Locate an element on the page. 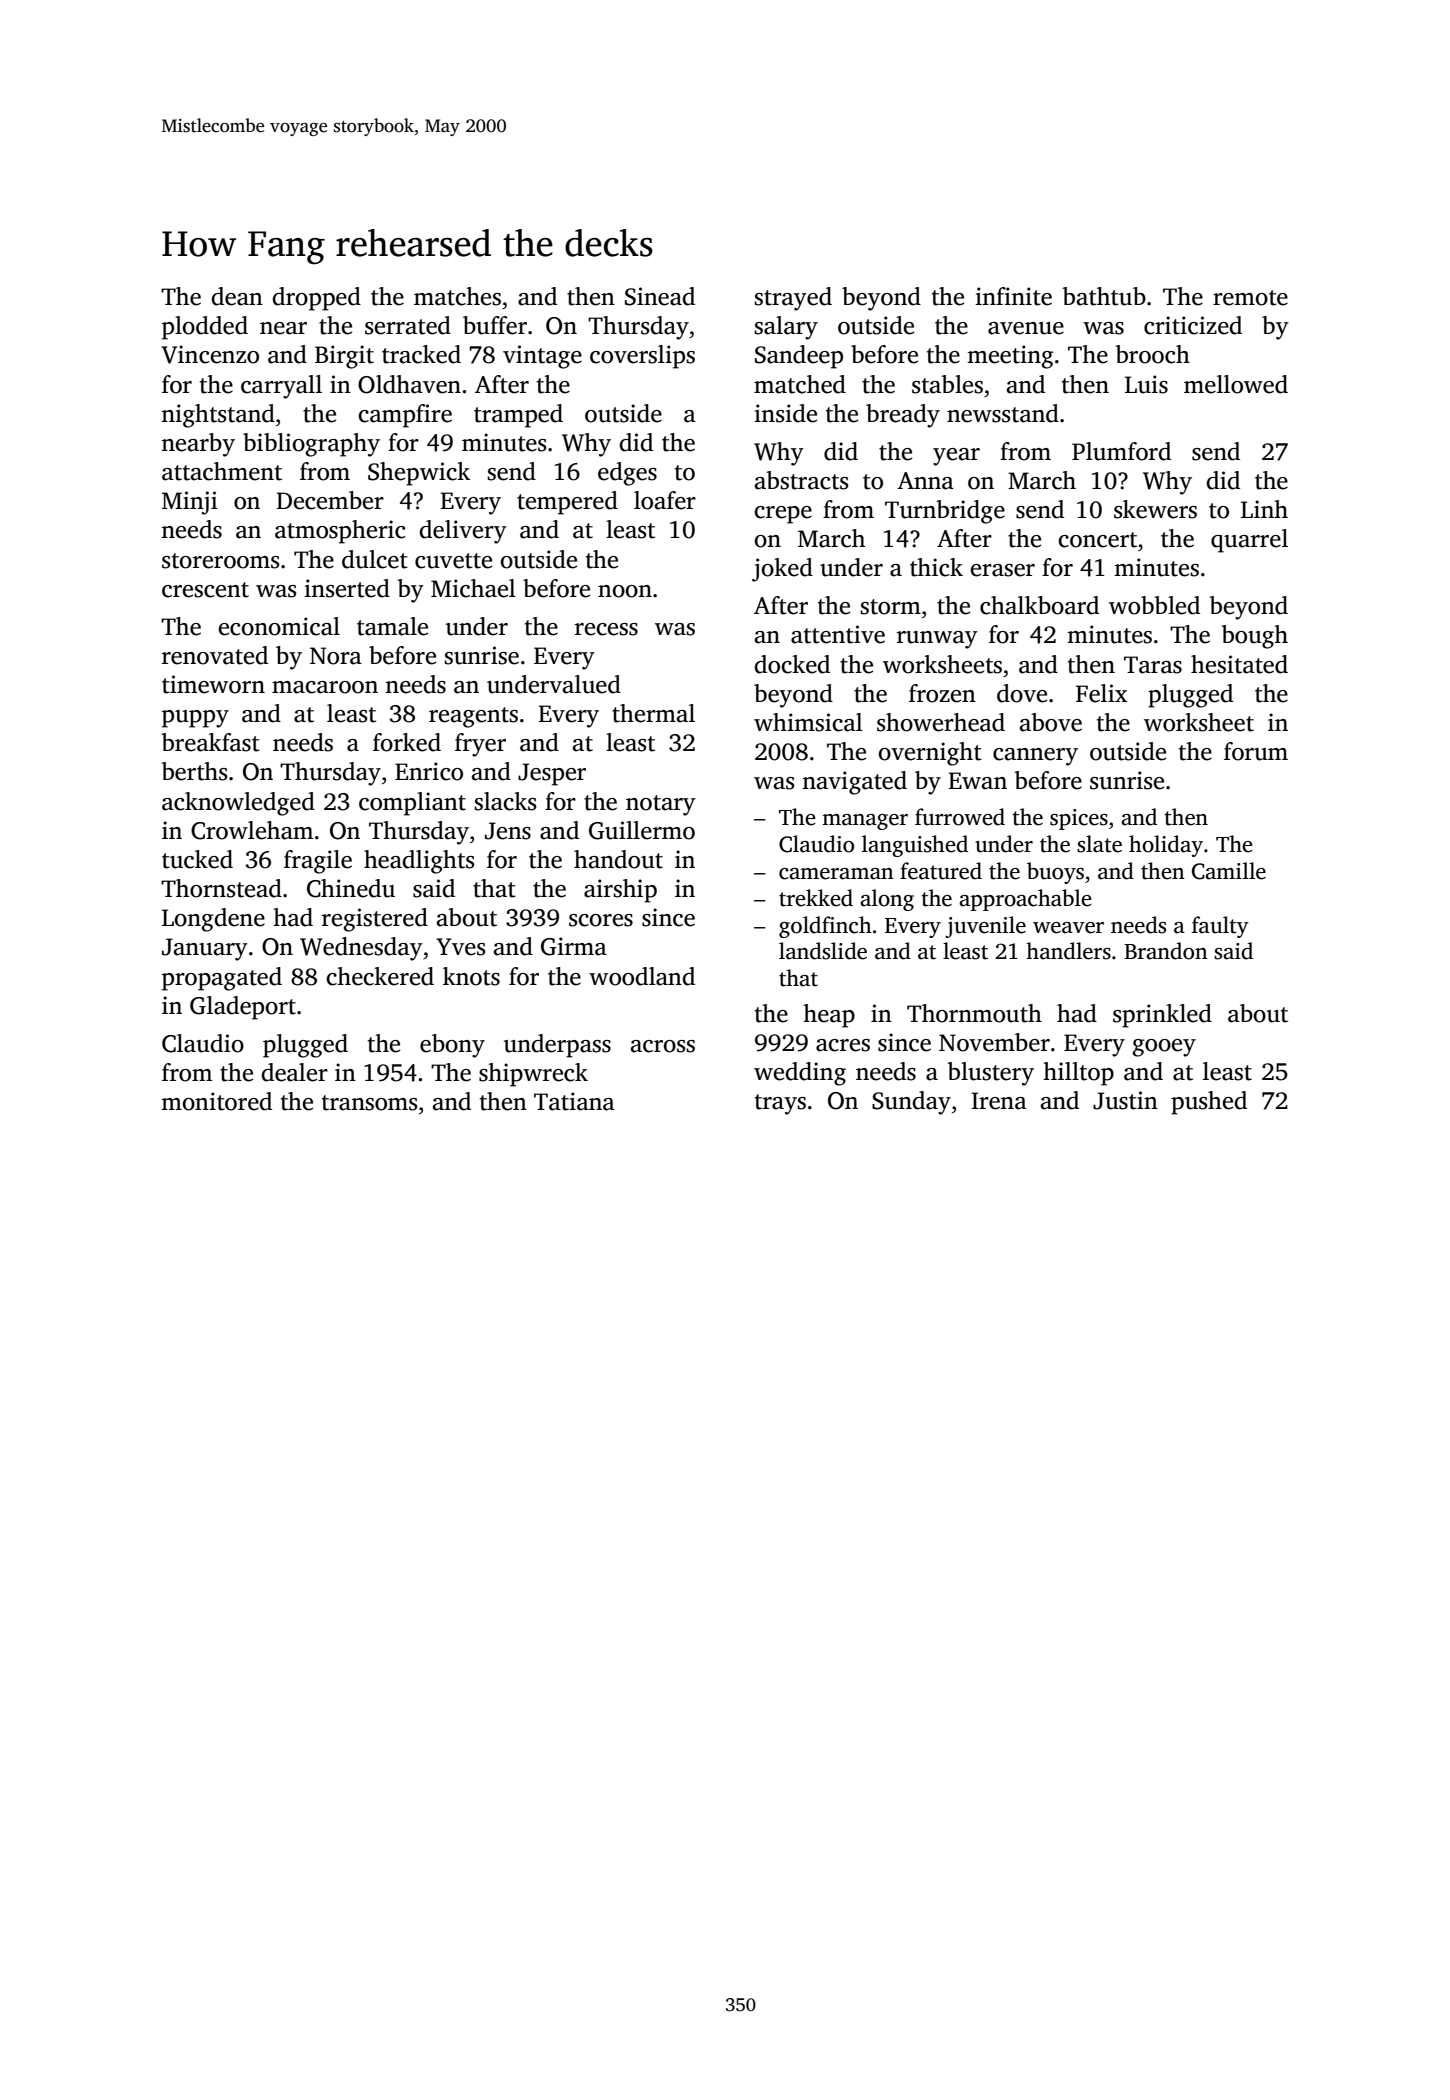 Image resolution: width=1450 pixels, height=2100 pixels. skewers is located at coordinates (1155, 509).
